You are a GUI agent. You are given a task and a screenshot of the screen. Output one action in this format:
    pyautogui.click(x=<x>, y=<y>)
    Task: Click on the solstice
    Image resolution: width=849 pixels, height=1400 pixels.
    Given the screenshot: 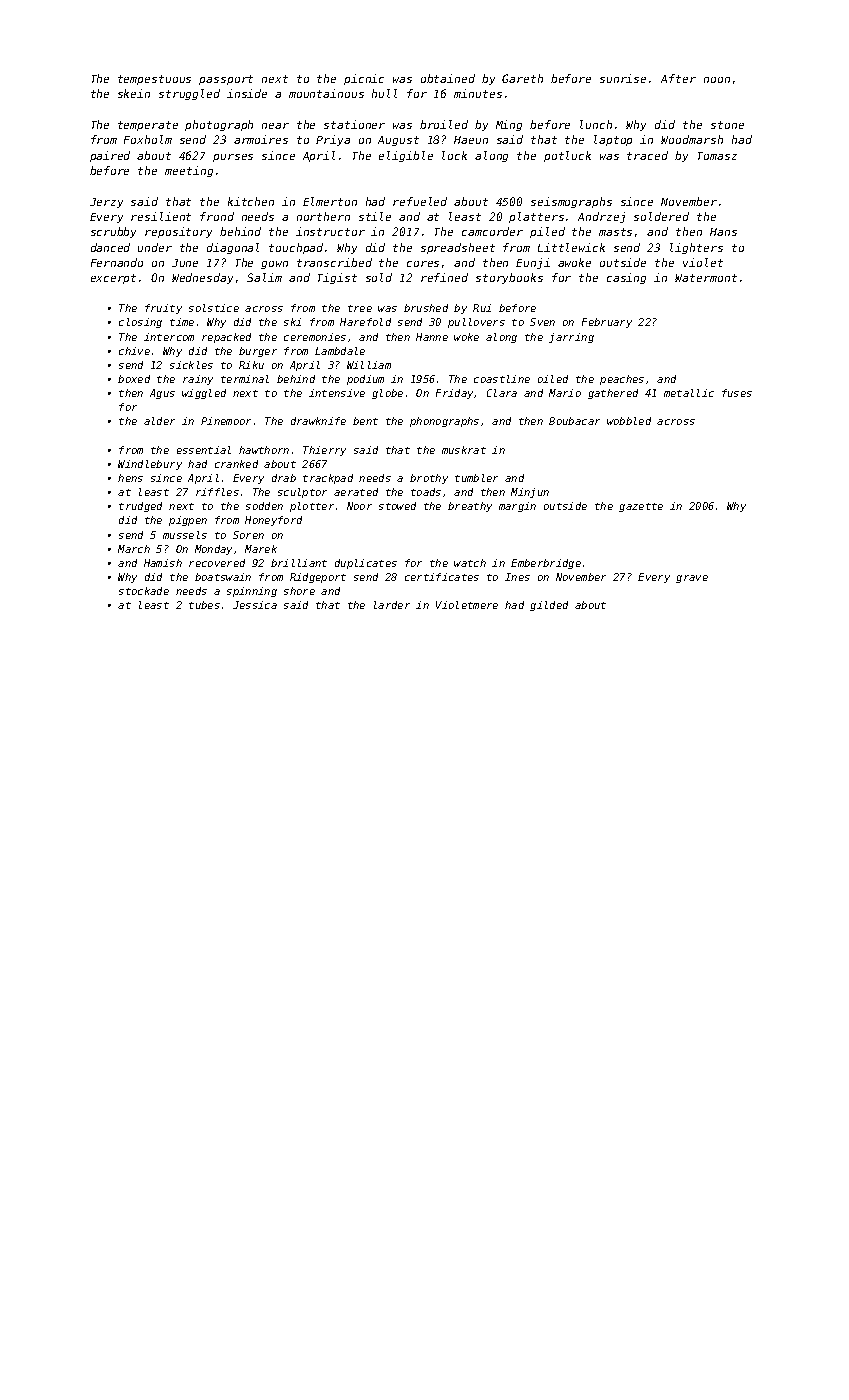 What is the action you would take?
    pyautogui.click(x=214, y=308)
